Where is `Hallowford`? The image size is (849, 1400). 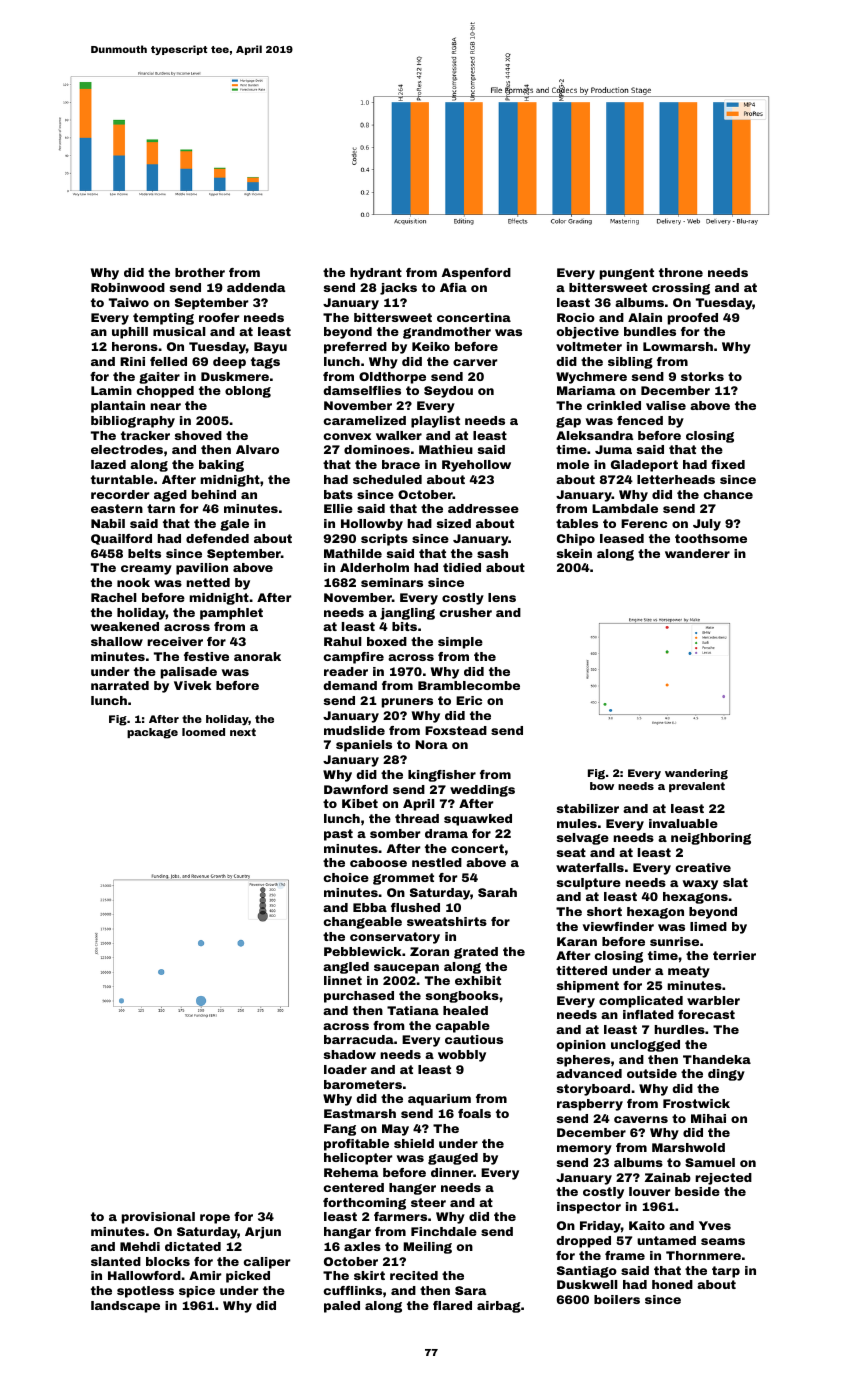
Hallowford is located at coordinates (144, 1275).
